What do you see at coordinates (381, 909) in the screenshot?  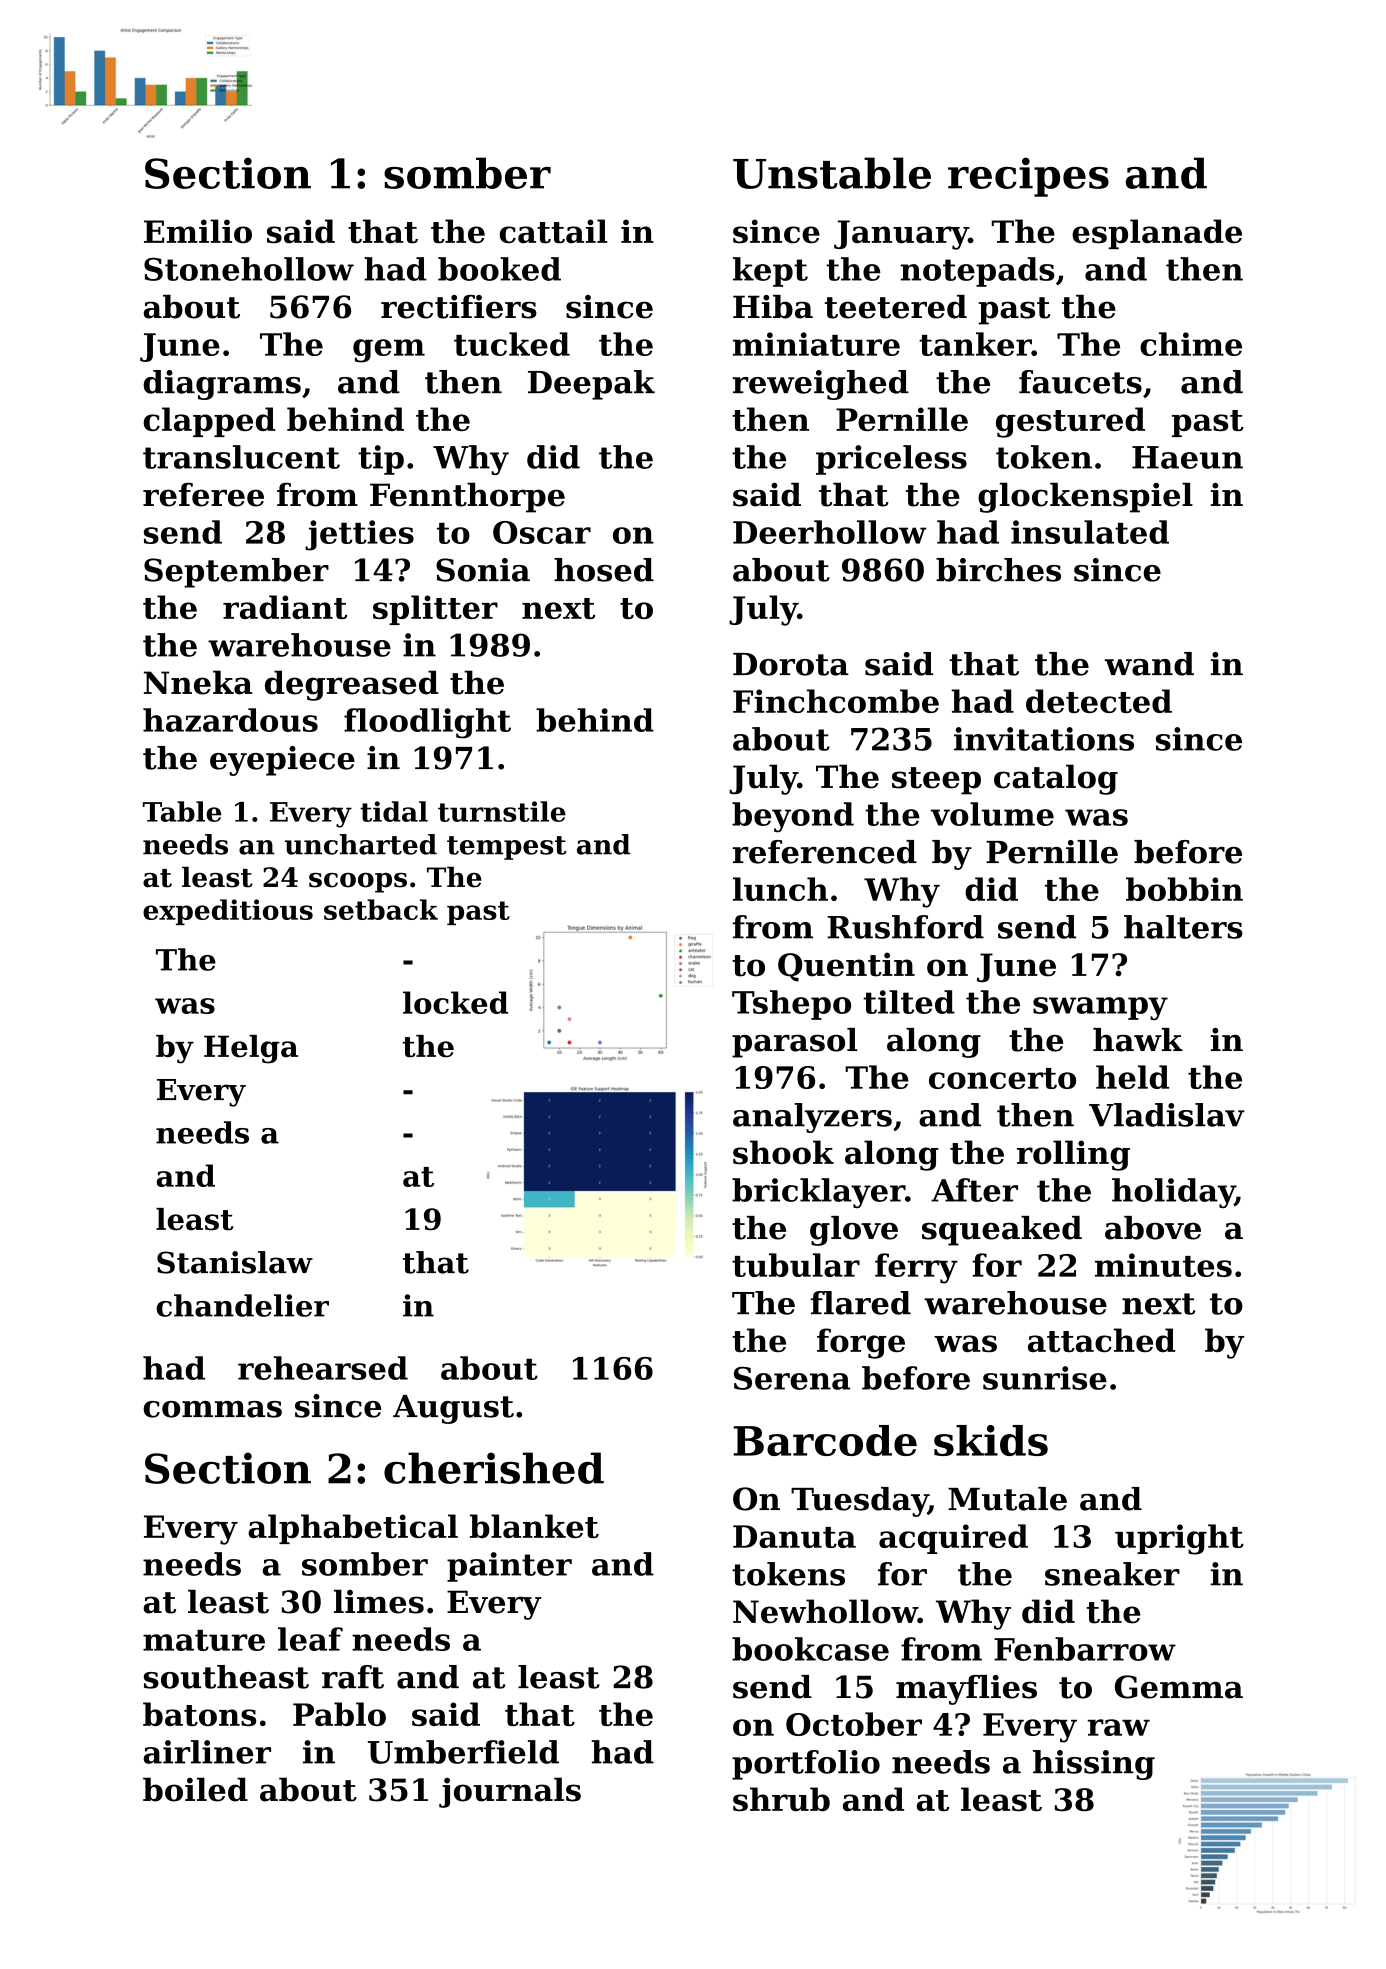 I see `setback` at bounding box center [381, 909].
